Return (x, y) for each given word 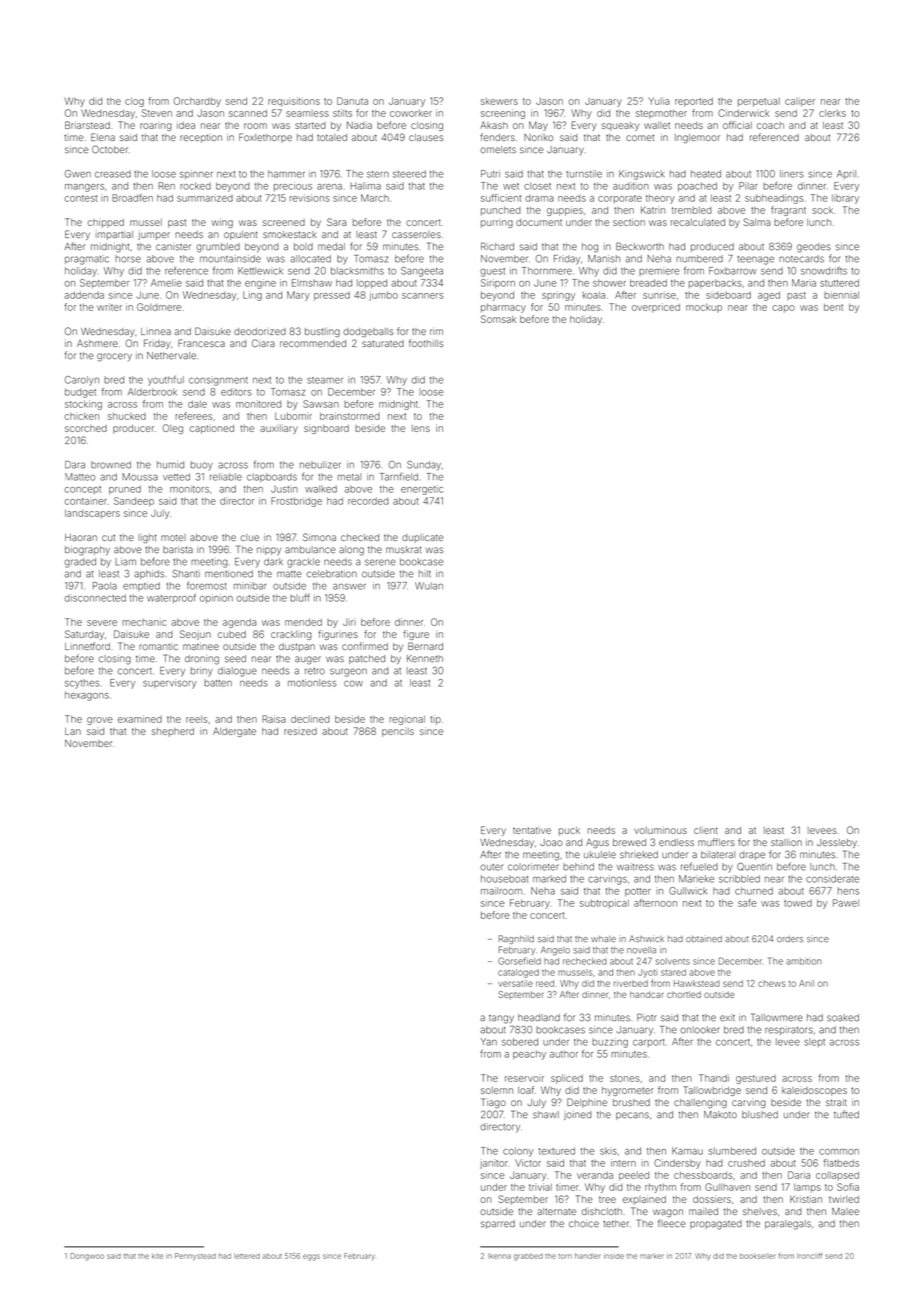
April (846, 174)
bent (833, 307)
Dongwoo (87, 1257)
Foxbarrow (733, 271)
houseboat (504, 879)
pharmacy (503, 308)
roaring (156, 127)
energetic (422, 490)
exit (727, 1018)
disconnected (95, 598)
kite (157, 1256)
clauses (426, 137)
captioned (212, 429)
